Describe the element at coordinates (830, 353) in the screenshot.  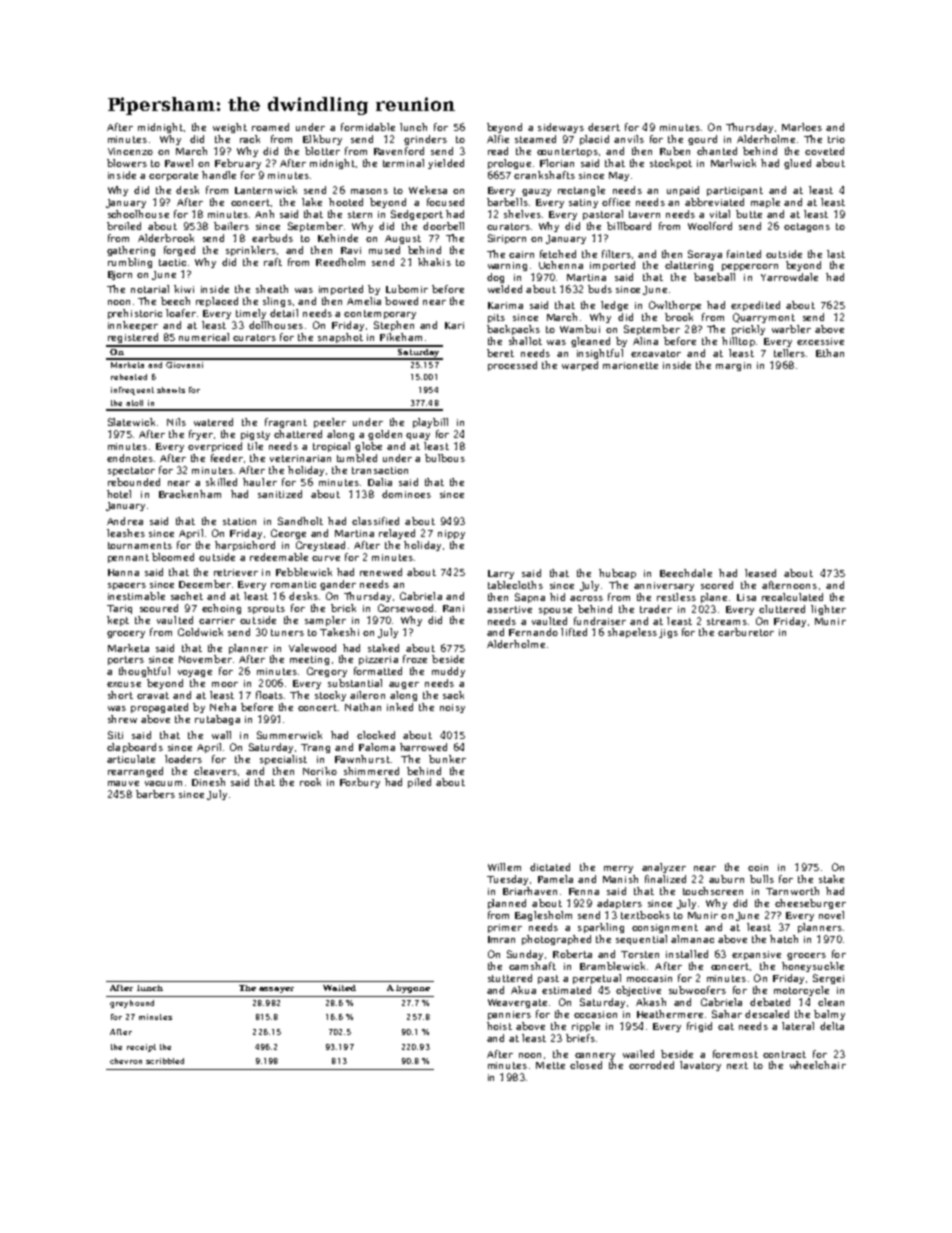
I see `Ethan` at that location.
